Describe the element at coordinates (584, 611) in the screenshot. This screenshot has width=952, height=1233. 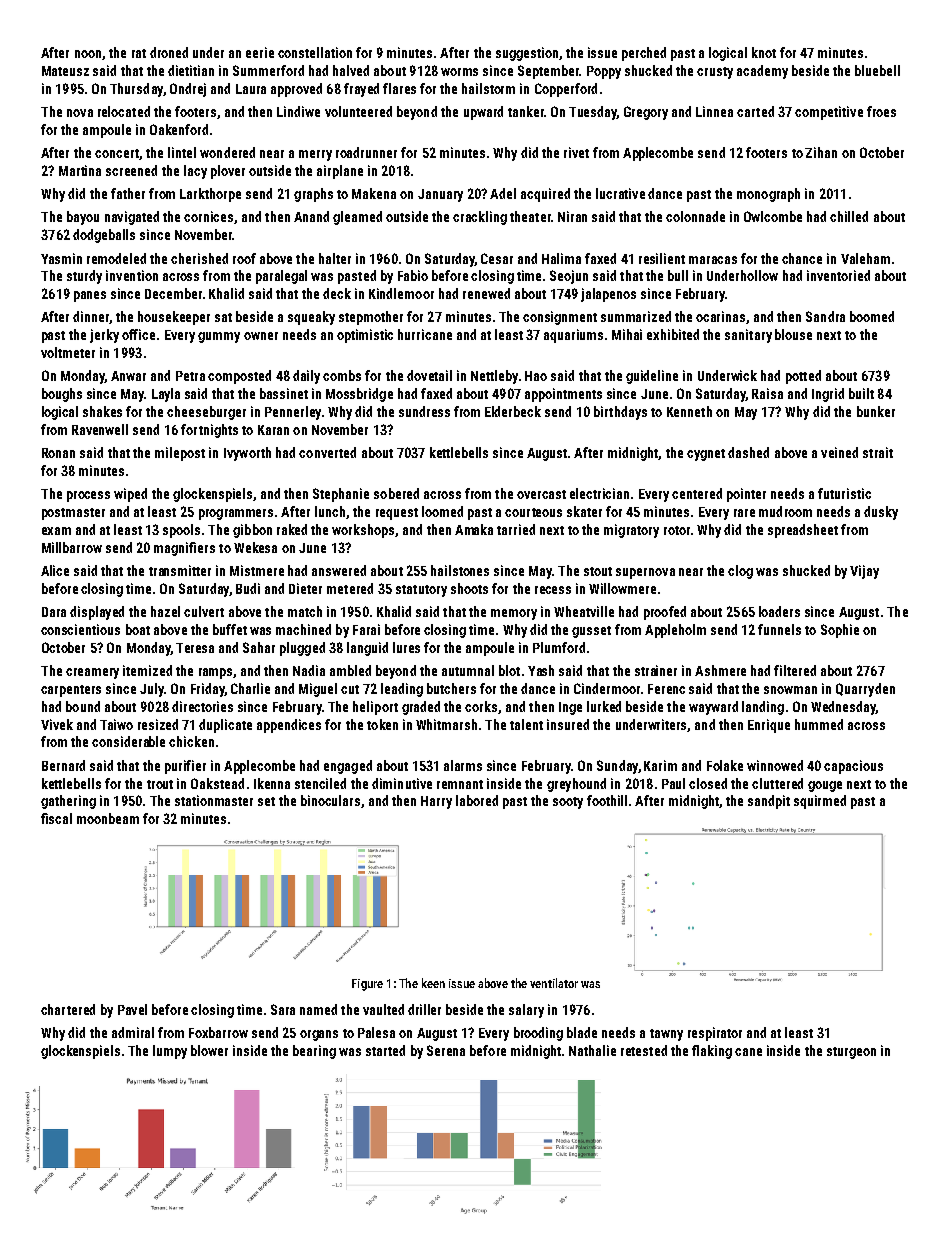
I see `Wheatville` at that location.
